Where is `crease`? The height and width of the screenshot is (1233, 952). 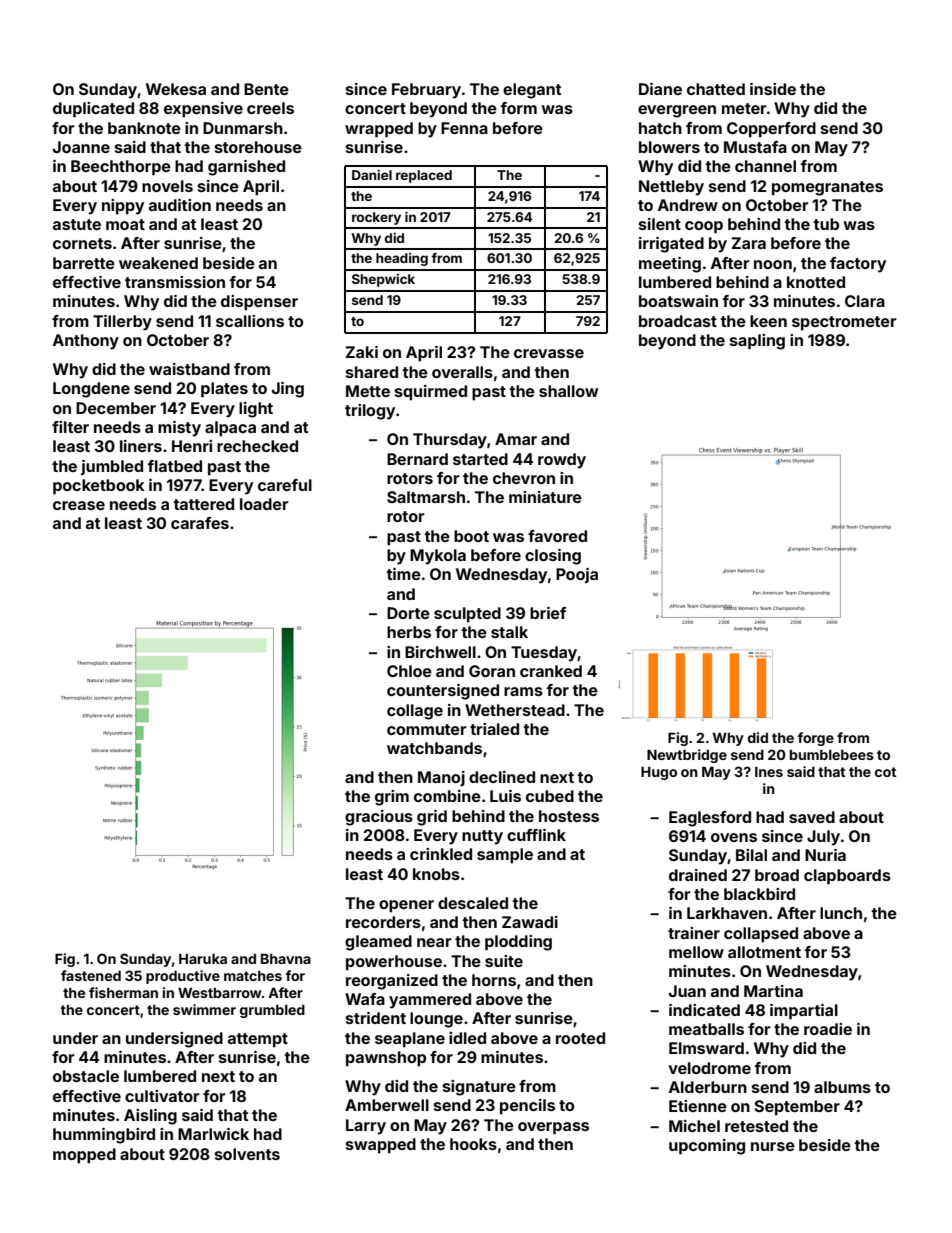
crease is located at coordinates (79, 505).
